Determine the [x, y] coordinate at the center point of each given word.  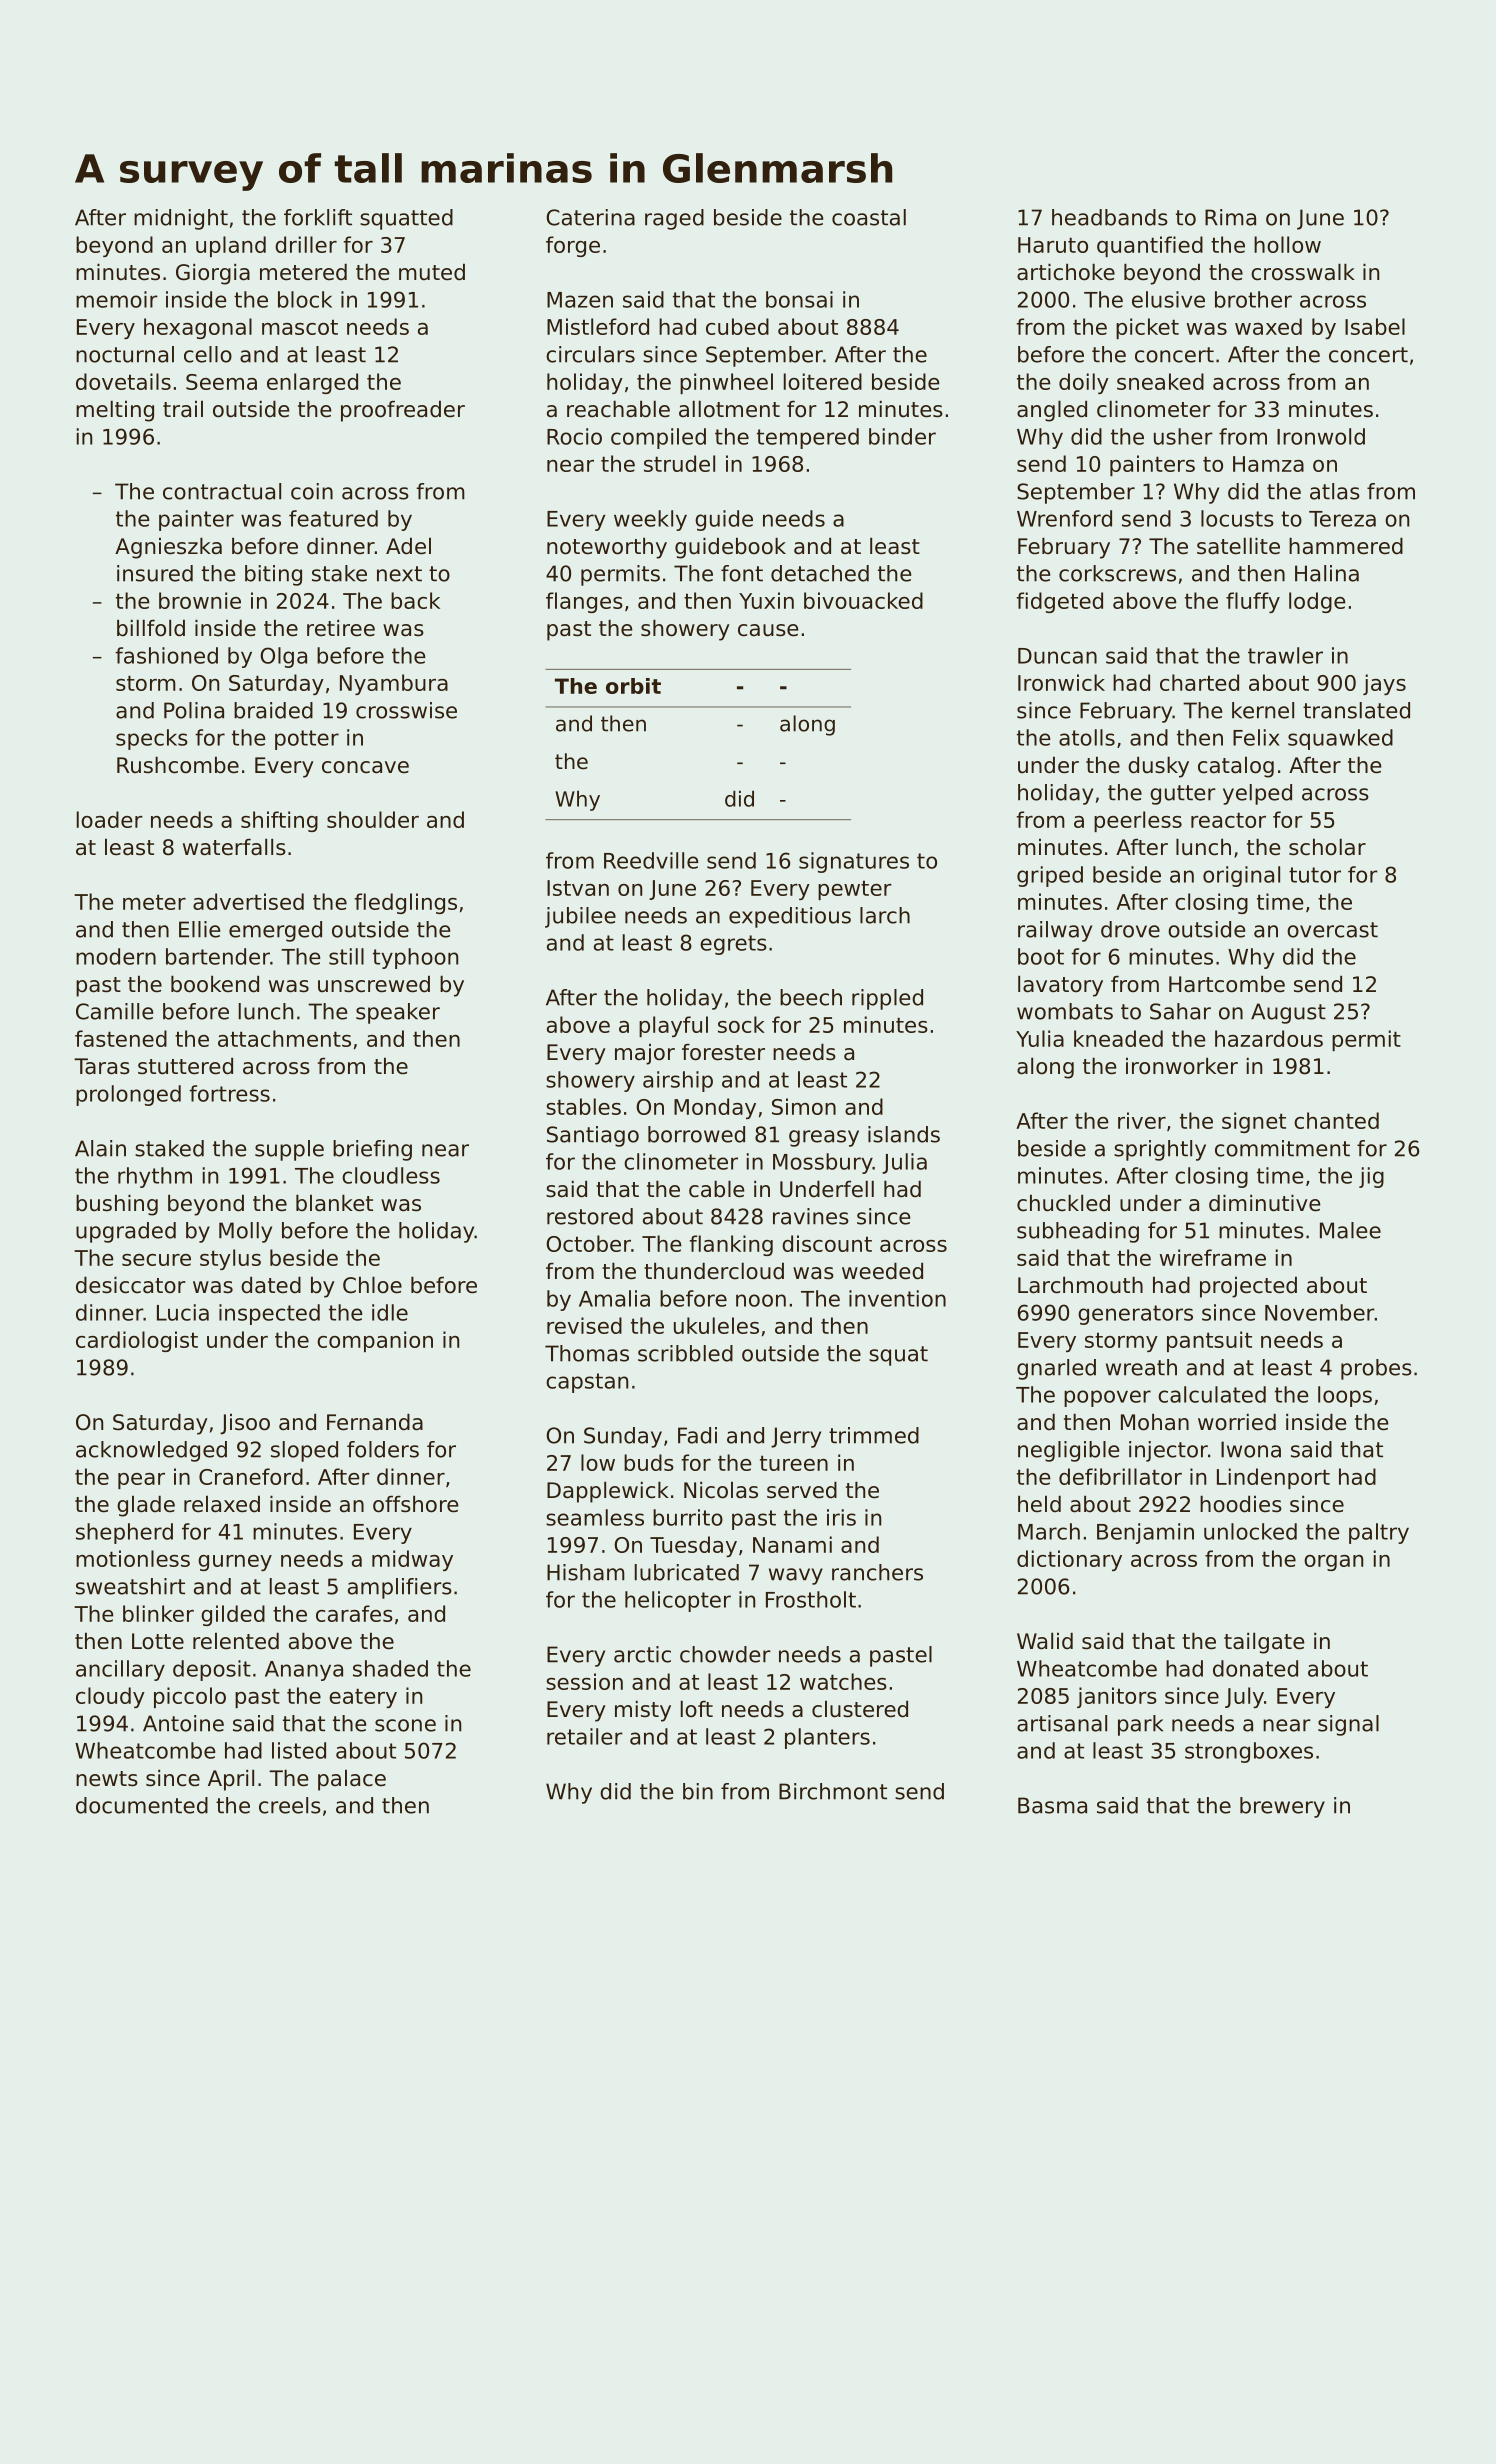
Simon [804, 1106]
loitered [823, 381]
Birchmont [833, 1791]
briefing [372, 1150]
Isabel [1375, 326]
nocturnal [125, 354]
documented [142, 1805]
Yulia [1040, 1038]
